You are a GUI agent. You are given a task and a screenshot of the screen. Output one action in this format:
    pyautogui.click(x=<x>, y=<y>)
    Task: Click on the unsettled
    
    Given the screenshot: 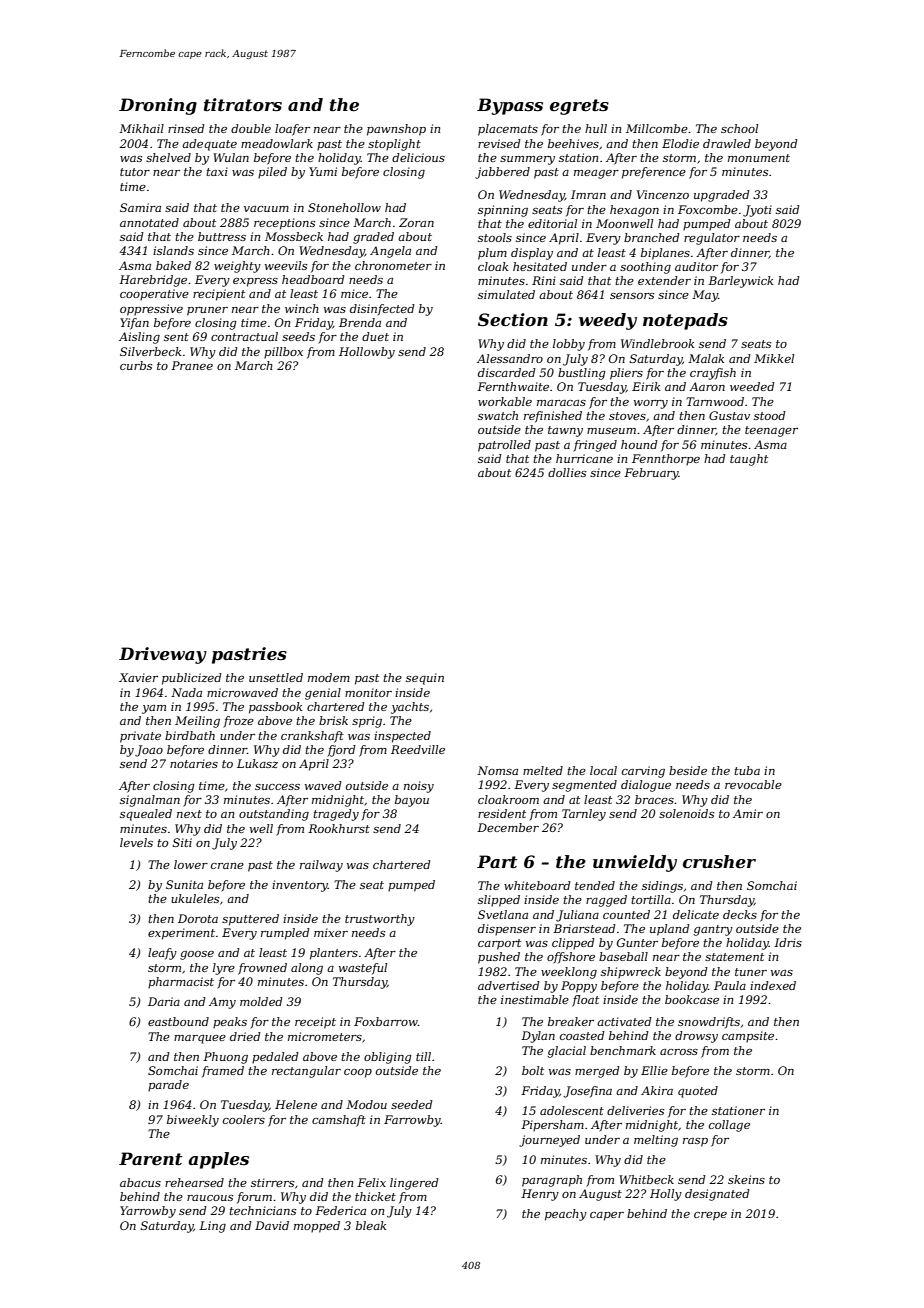 What is the action you would take?
    pyautogui.click(x=276, y=677)
